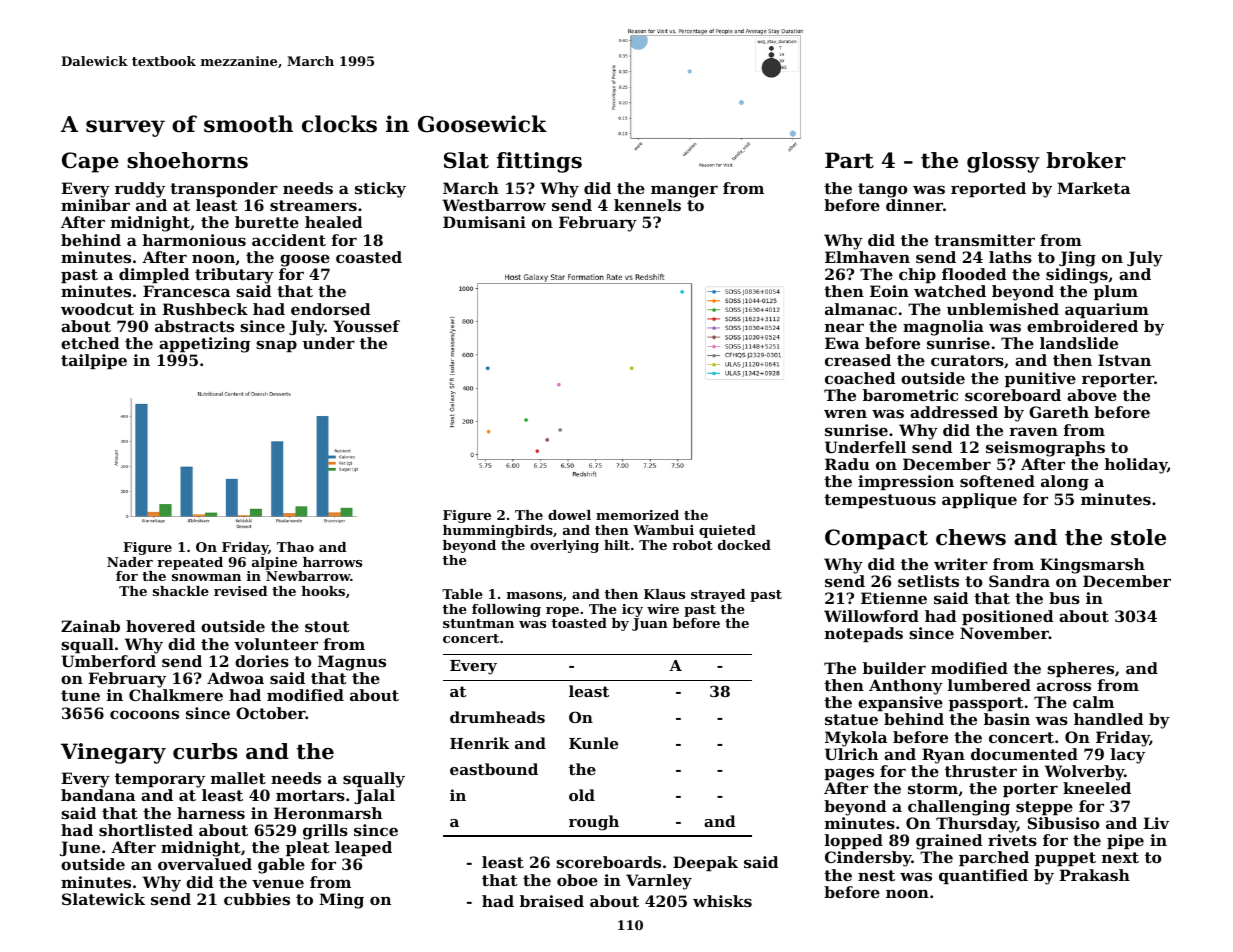 The height and width of the document is (952, 1233). What do you see at coordinates (484, 222) in the document?
I see `Dumisani` at bounding box center [484, 222].
